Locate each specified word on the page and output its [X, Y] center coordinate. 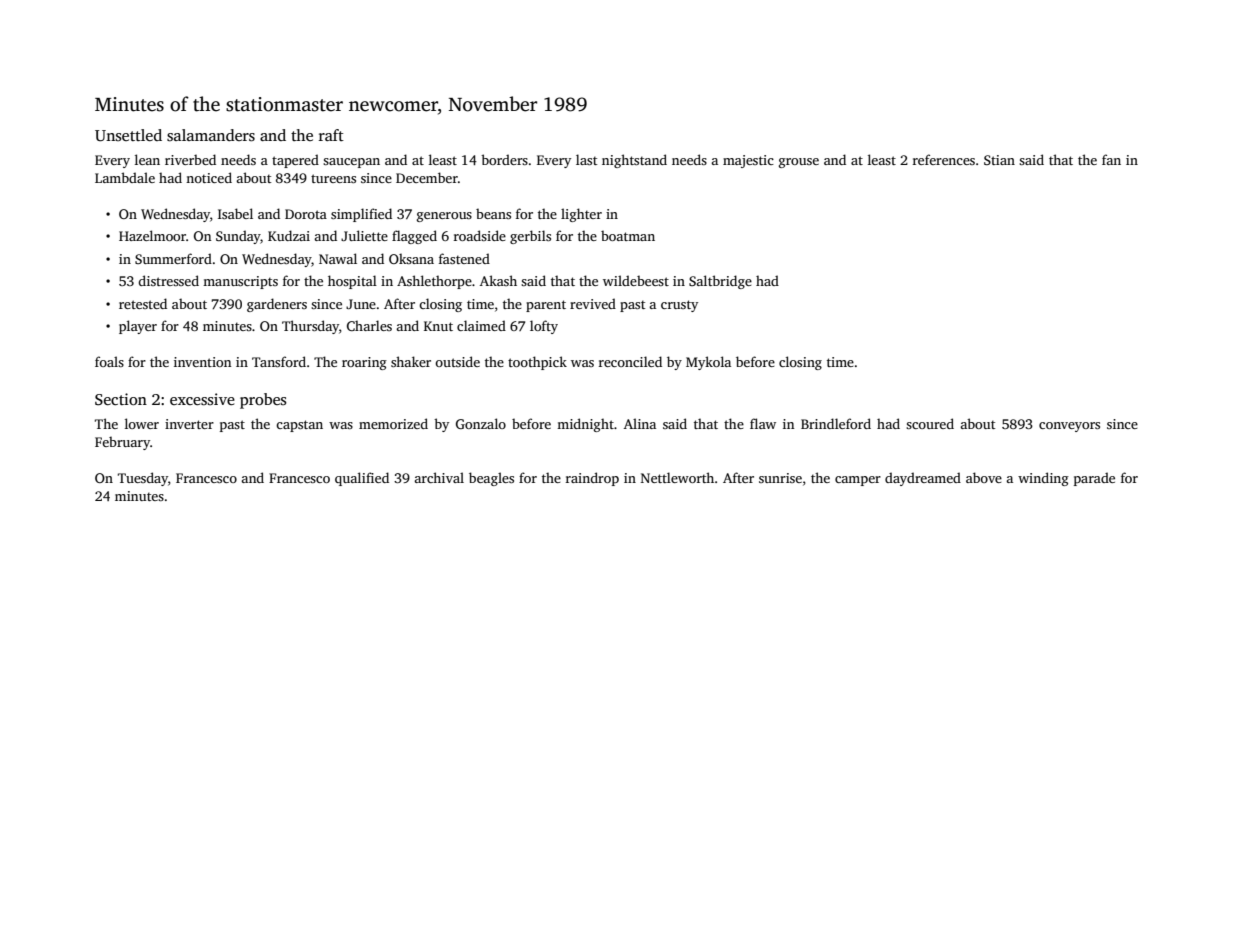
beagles [491, 479]
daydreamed [923, 479]
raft [331, 135]
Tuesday [143, 479]
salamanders [211, 135]
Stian [999, 160]
